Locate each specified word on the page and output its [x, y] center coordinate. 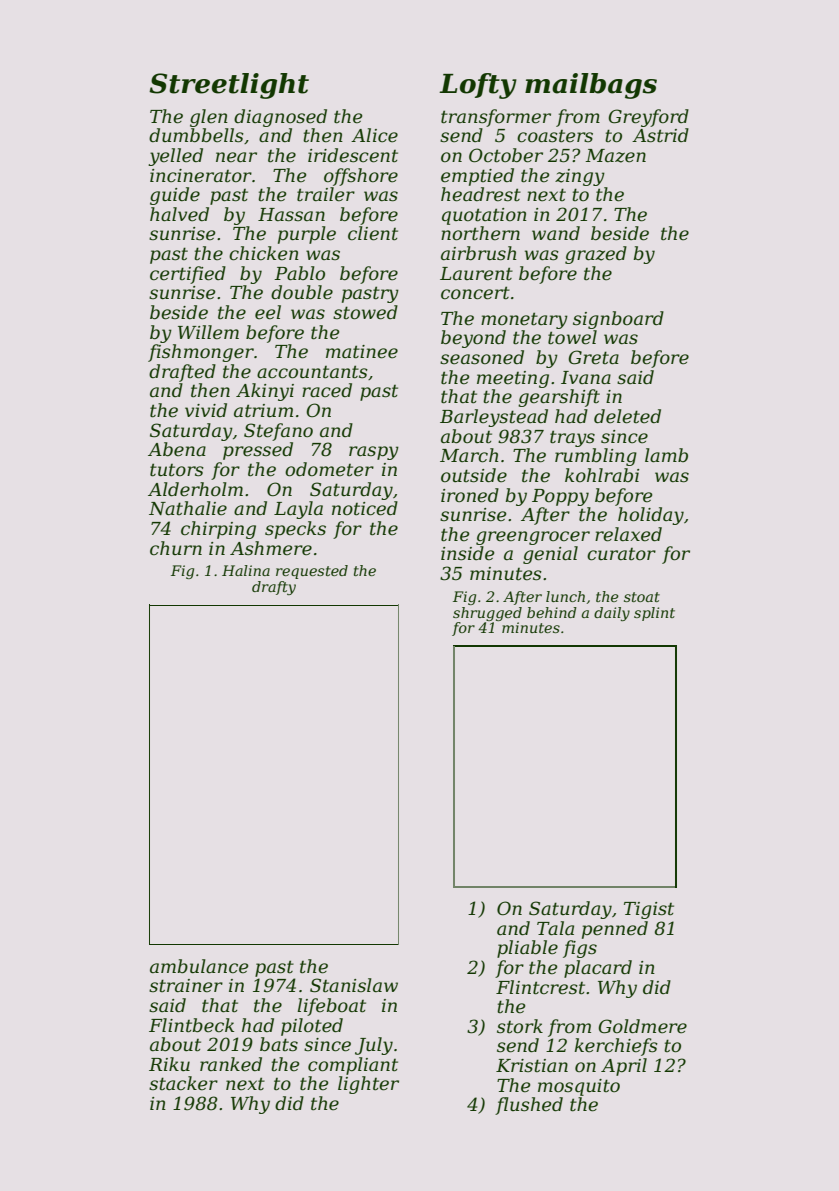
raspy [374, 453]
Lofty [478, 86]
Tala [555, 928]
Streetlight [229, 86]
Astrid [660, 135]
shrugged [487, 614]
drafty [274, 588]
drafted [182, 373]
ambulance [199, 966]
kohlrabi [602, 475]
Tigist [649, 910]
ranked [231, 1064]
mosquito [579, 1087]
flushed [529, 1106]
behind [552, 612]
